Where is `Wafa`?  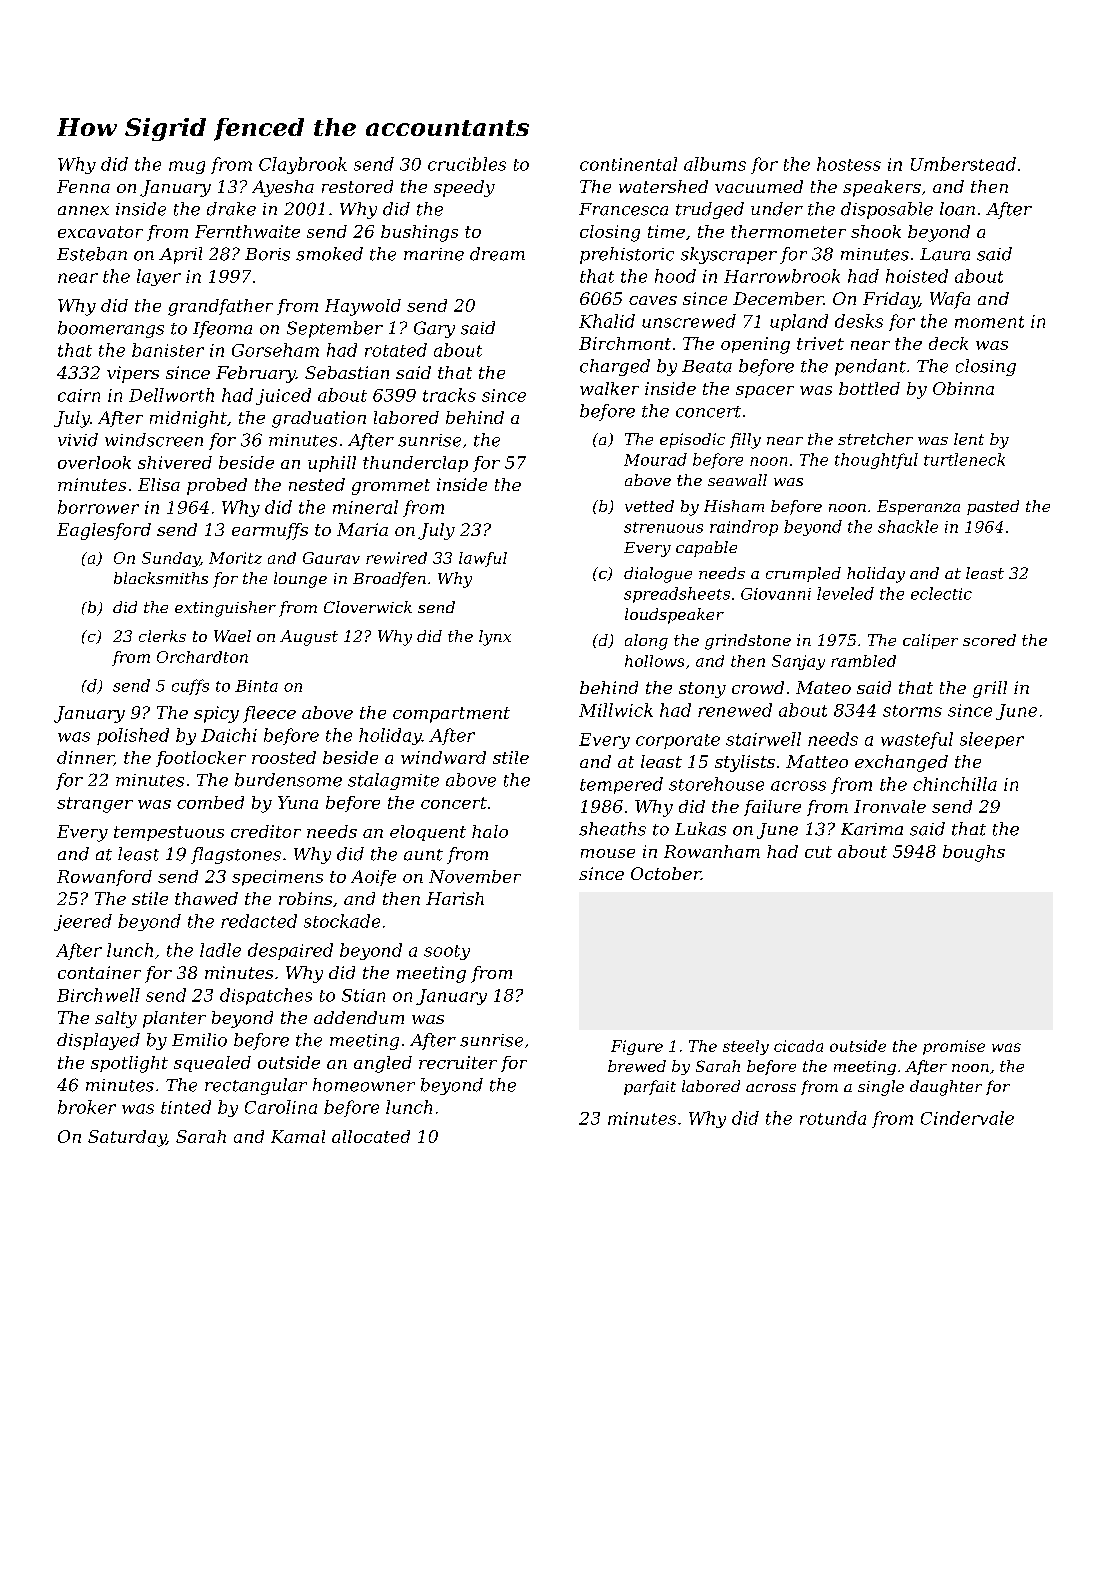
Wafa is located at coordinates (950, 300).
